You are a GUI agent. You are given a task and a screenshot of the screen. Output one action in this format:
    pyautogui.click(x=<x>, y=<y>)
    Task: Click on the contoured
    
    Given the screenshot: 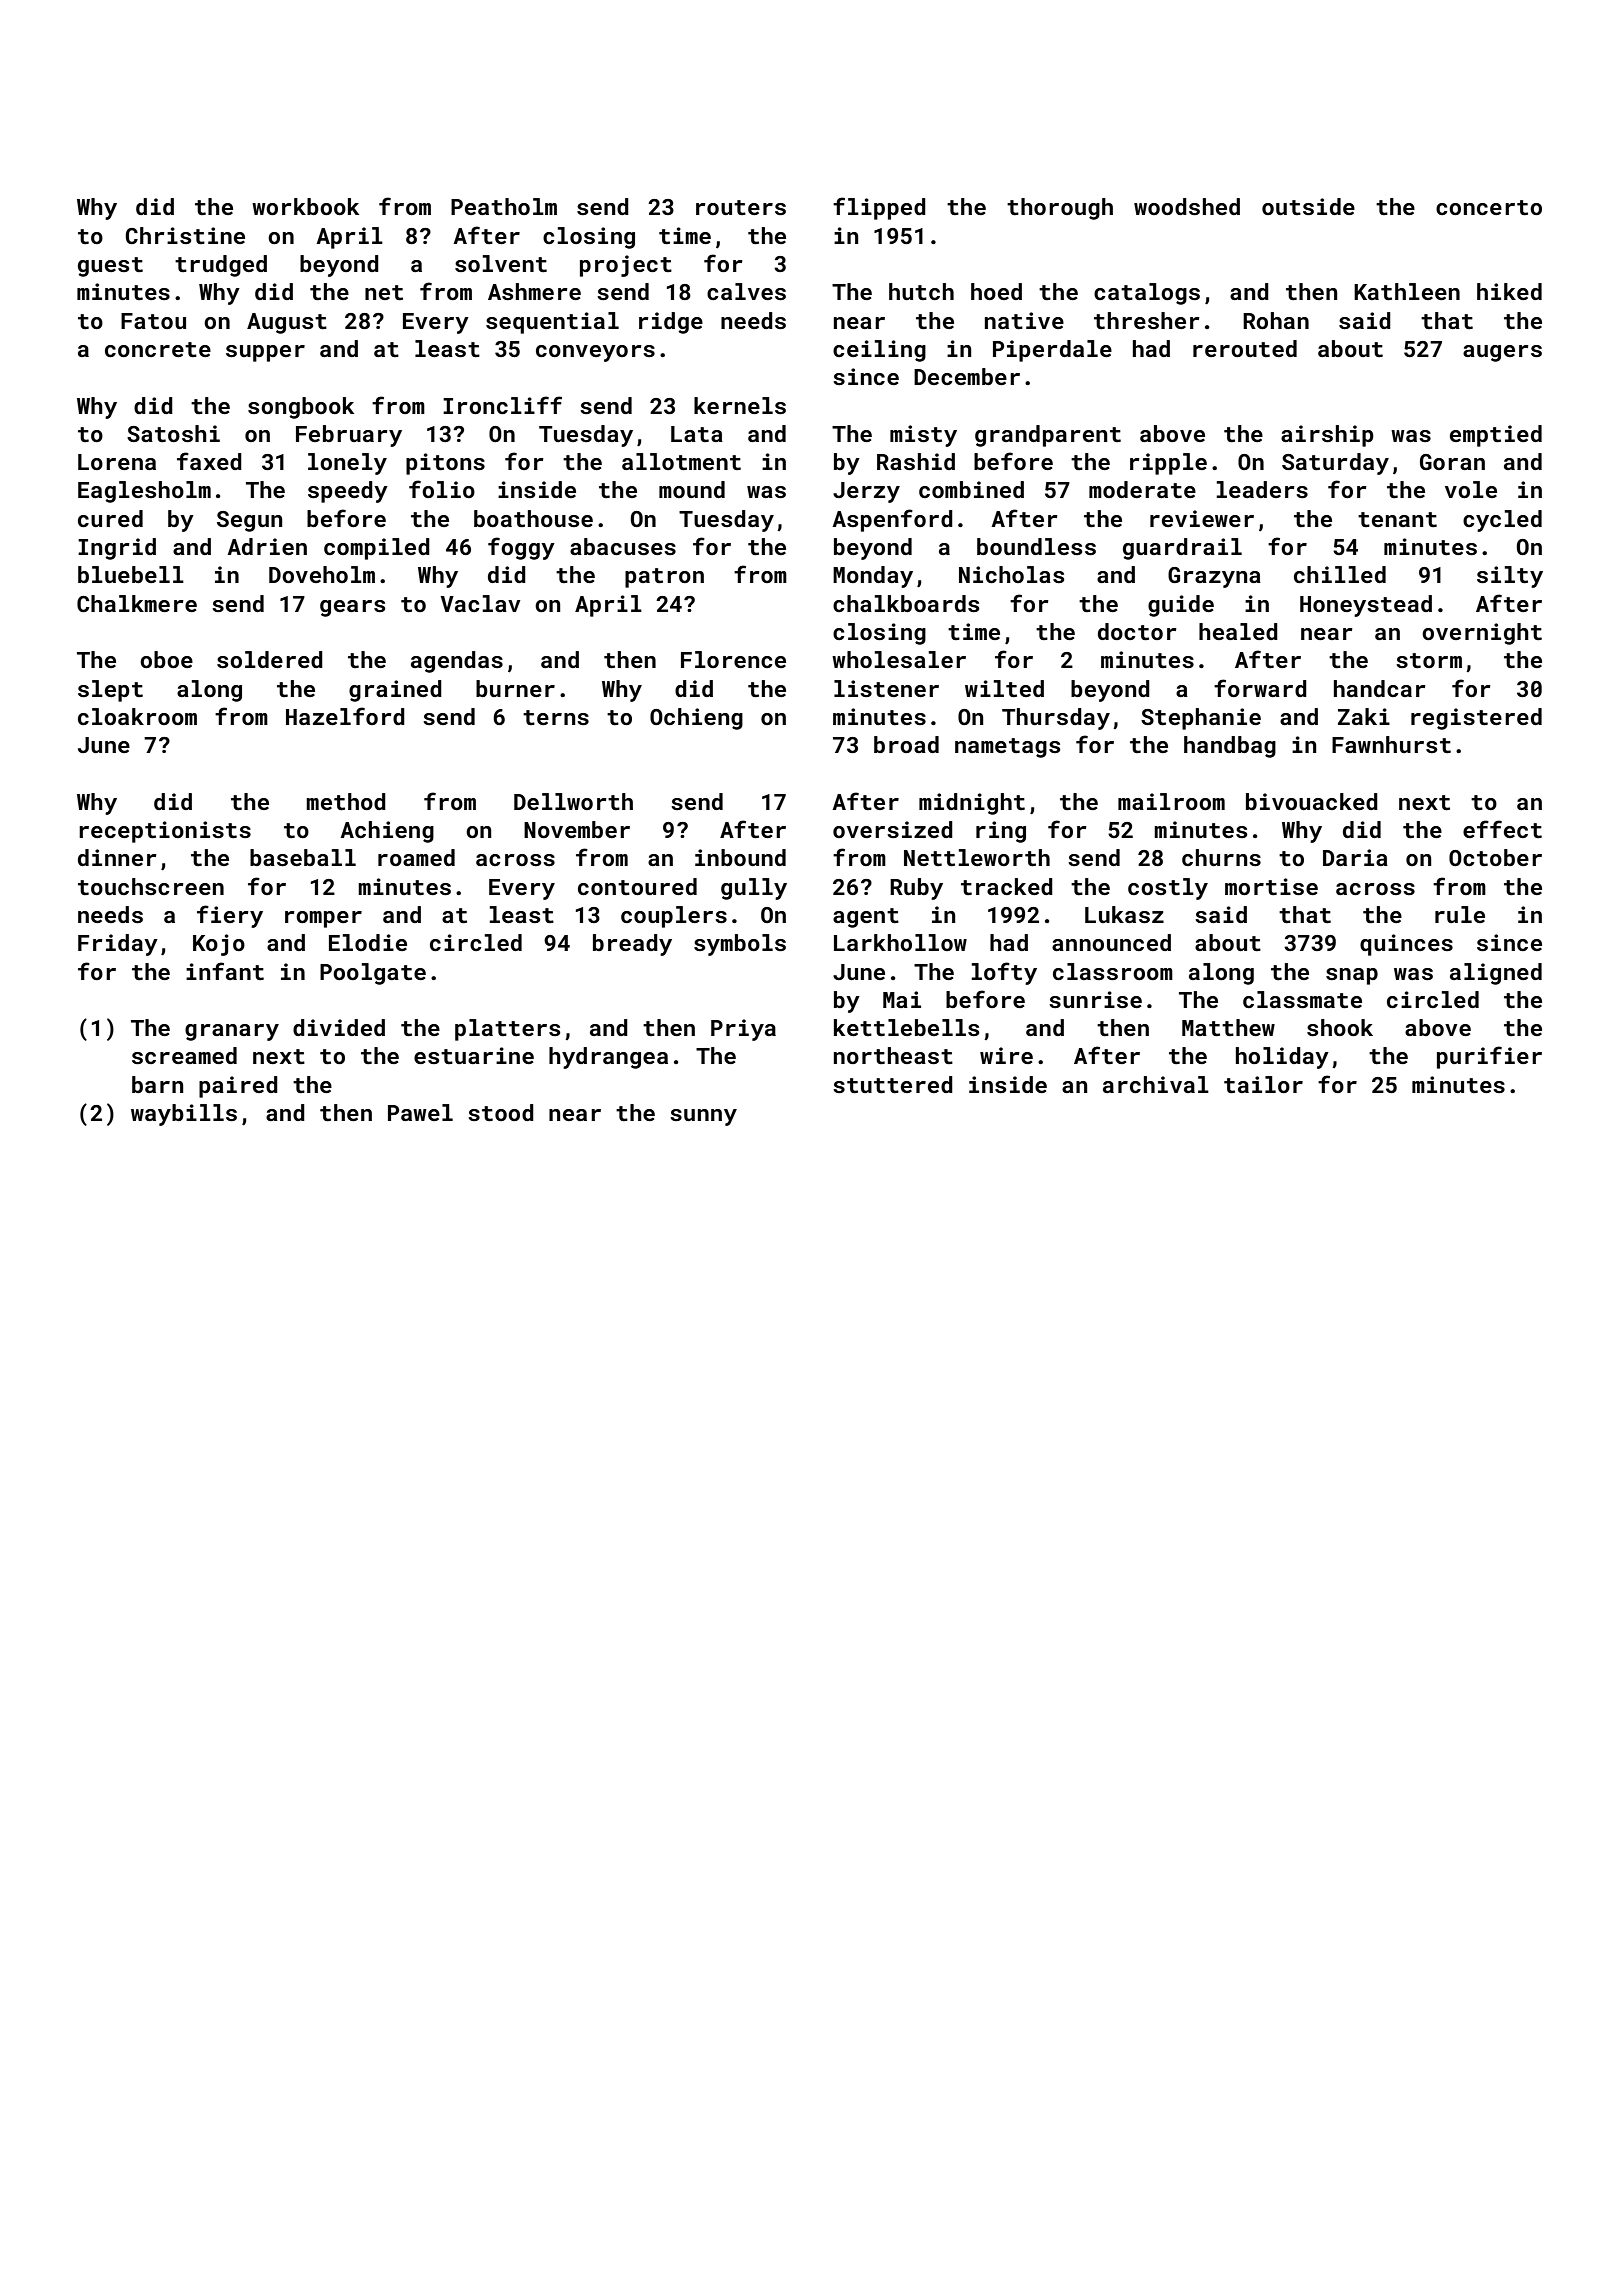 What is the action you would take?
    pyautogui.click(x=637, y=886)
